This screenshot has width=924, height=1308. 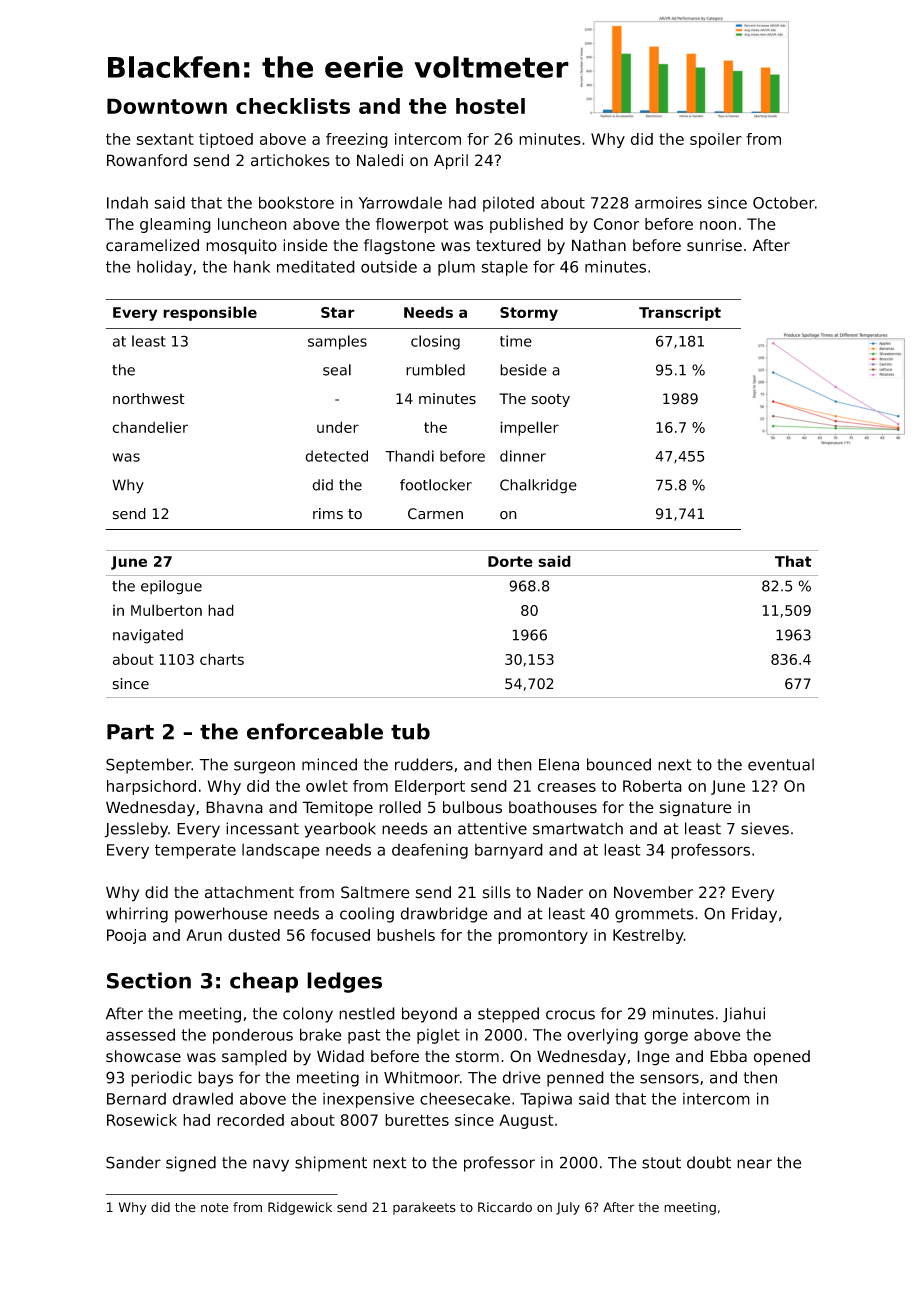 I want to click on Indah, so click(x=127, y=202).
